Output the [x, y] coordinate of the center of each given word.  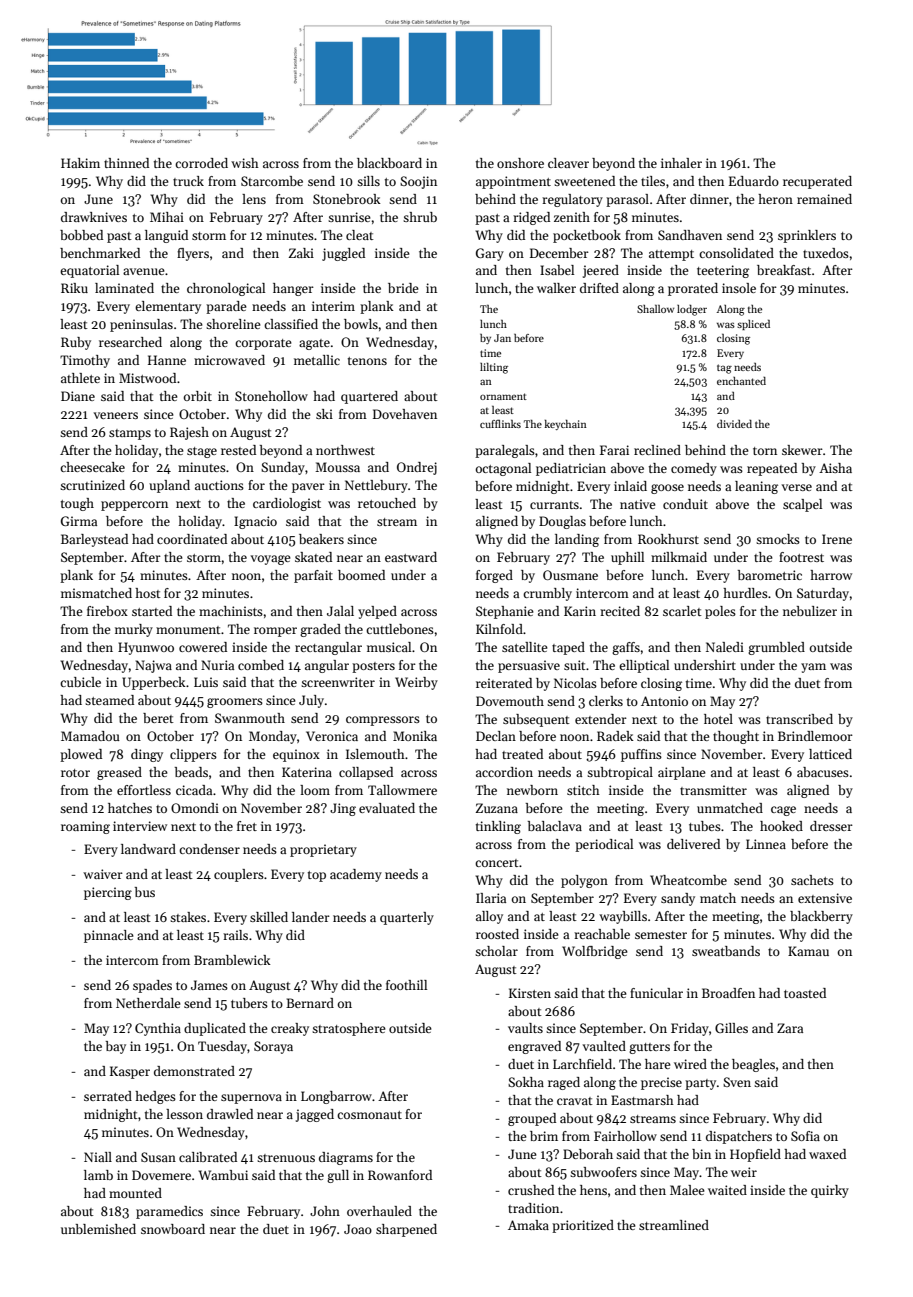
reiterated [504, 683]
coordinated [192, 539]
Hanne [167, 360]
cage [783, 811]
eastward [411, 557]
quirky [830, 1191]
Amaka [528, 1225]
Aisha [835, 468]
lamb [98, 1175]
